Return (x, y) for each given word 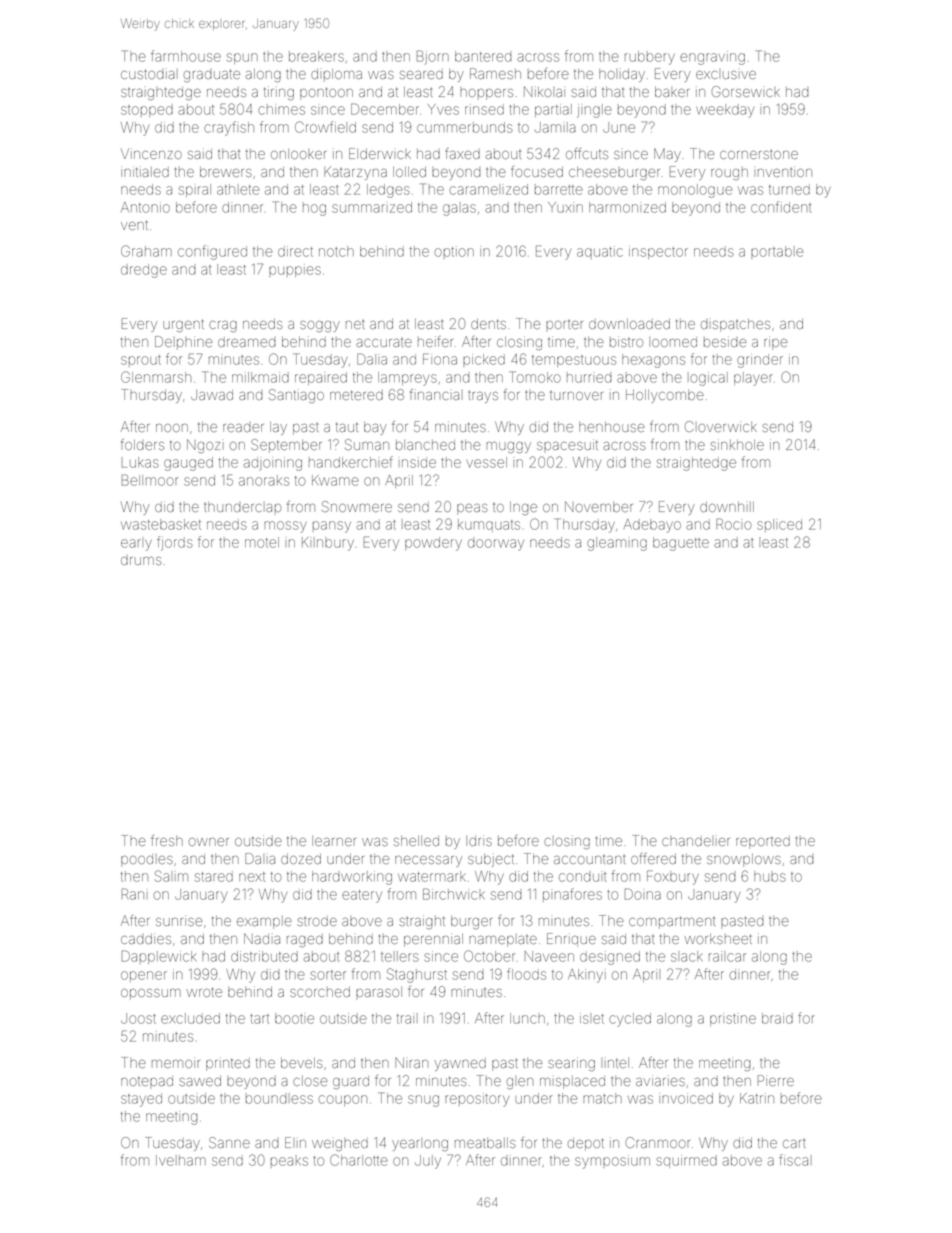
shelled (416, 841)
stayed (141, 1100)
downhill (727, 507)
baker (672, 92)
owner (209, 842)
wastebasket (161, 524)
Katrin (757, 1098)
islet (592, 1018)
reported (763, 842)
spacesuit (567, 444)
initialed (145, 171)
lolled (409, 172)
